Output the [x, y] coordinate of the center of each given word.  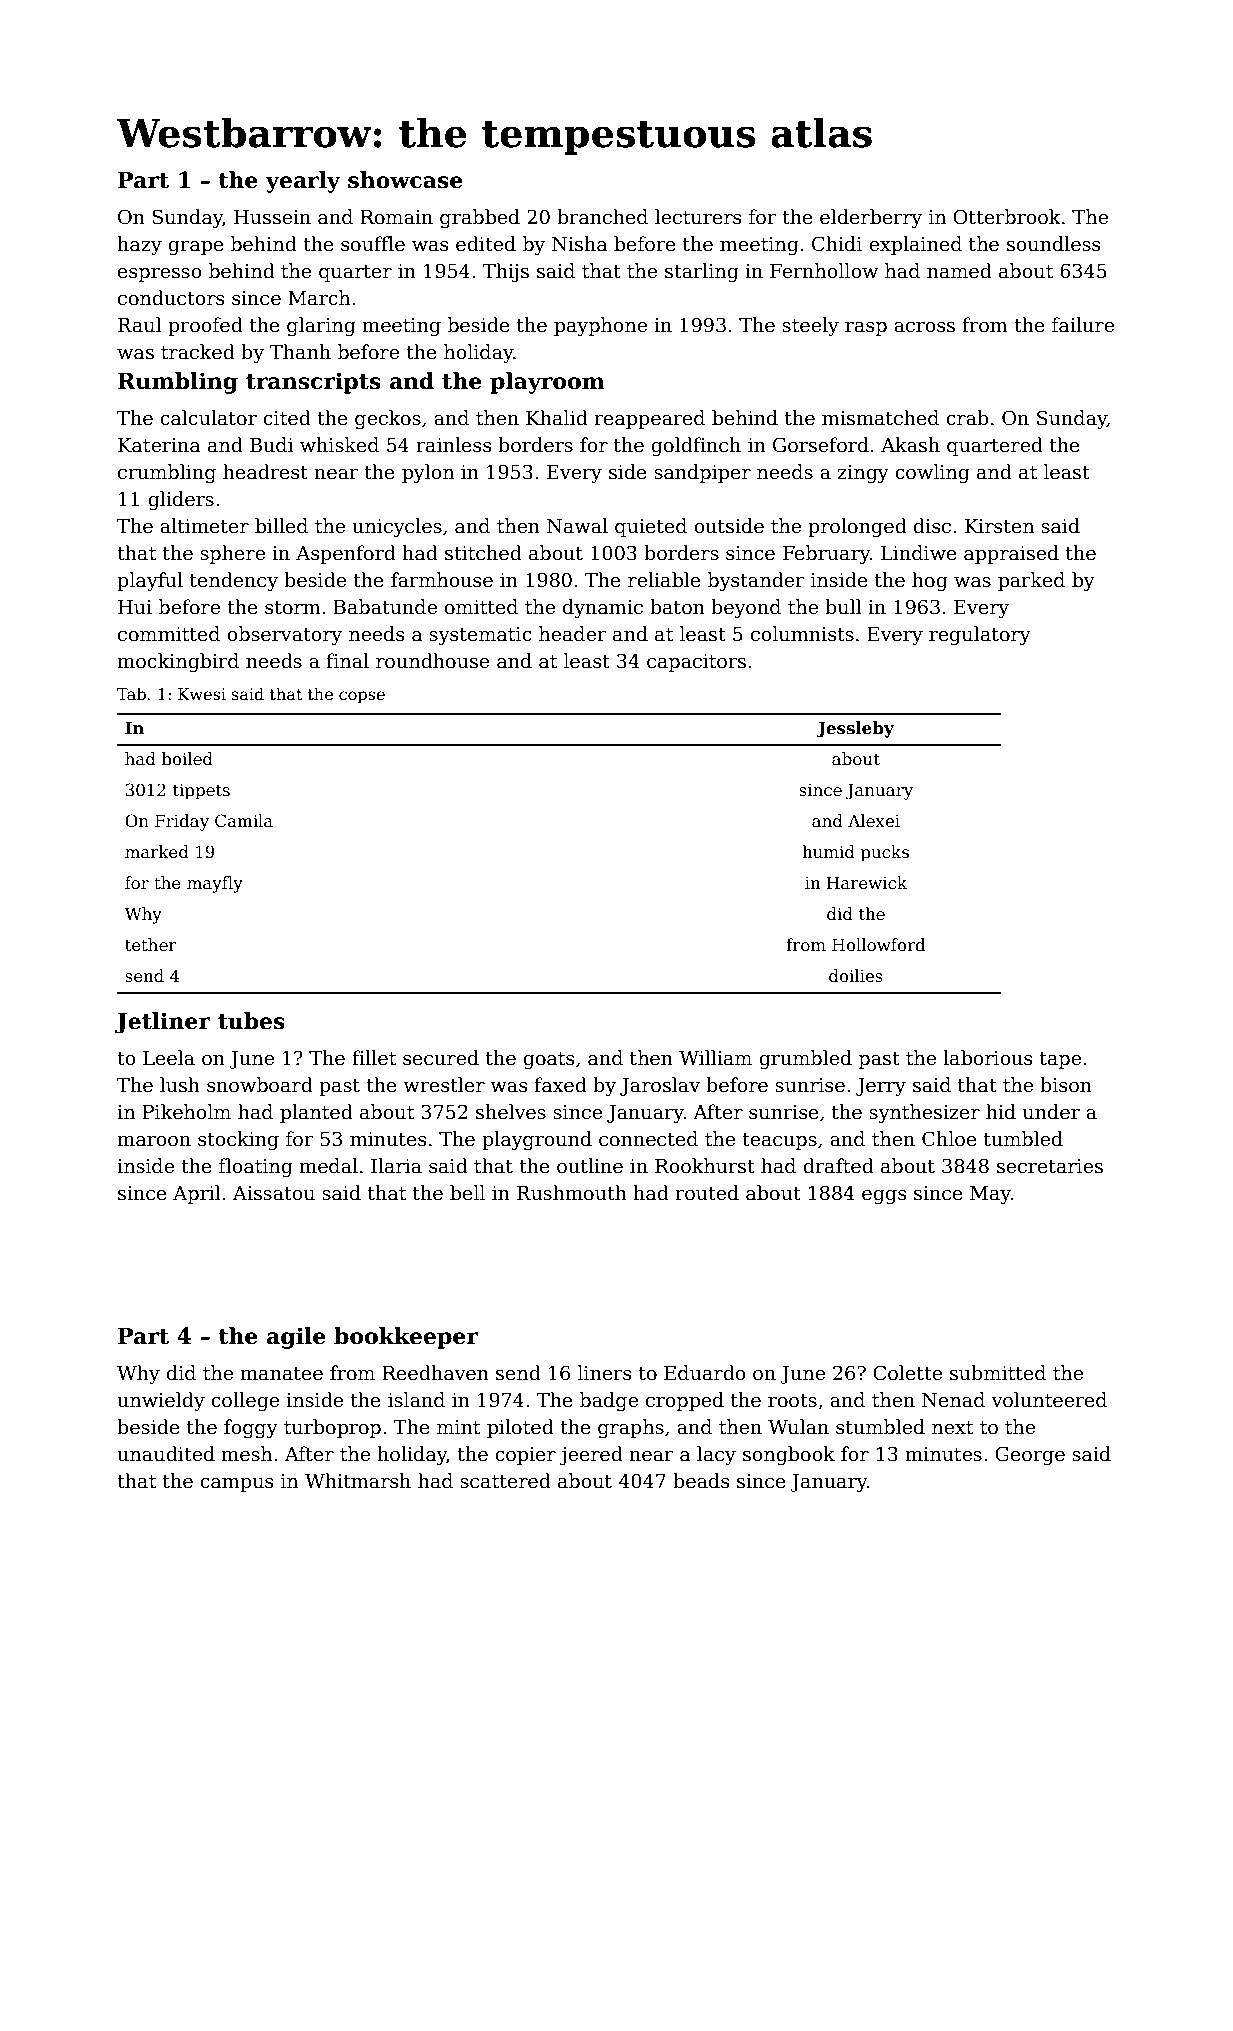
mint [458, 1427]
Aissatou [274, 1193]
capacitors [696, 663]
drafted [838, 1166]
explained [915, 245]
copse [362, 697]
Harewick [867, 883]
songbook [789, 1455]
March [319, 298]
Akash [910, 445]
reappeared [649, 419]
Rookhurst [705, 1166]
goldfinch [696, 446]
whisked [339, 445]
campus [236, 1485]
